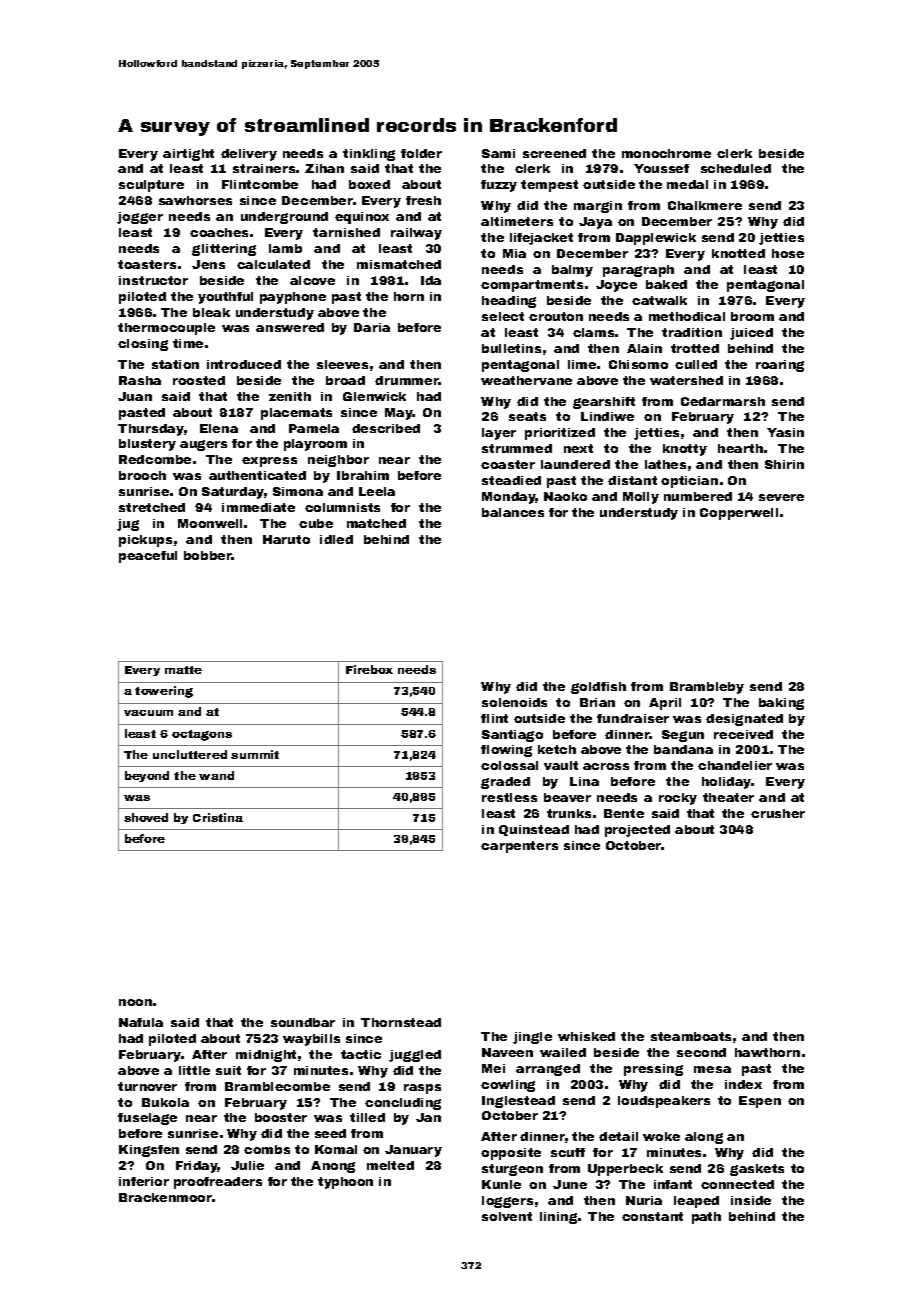  Describe the element at coordinates (407, 380) in the screenshot. I see `drummer` at that location.
